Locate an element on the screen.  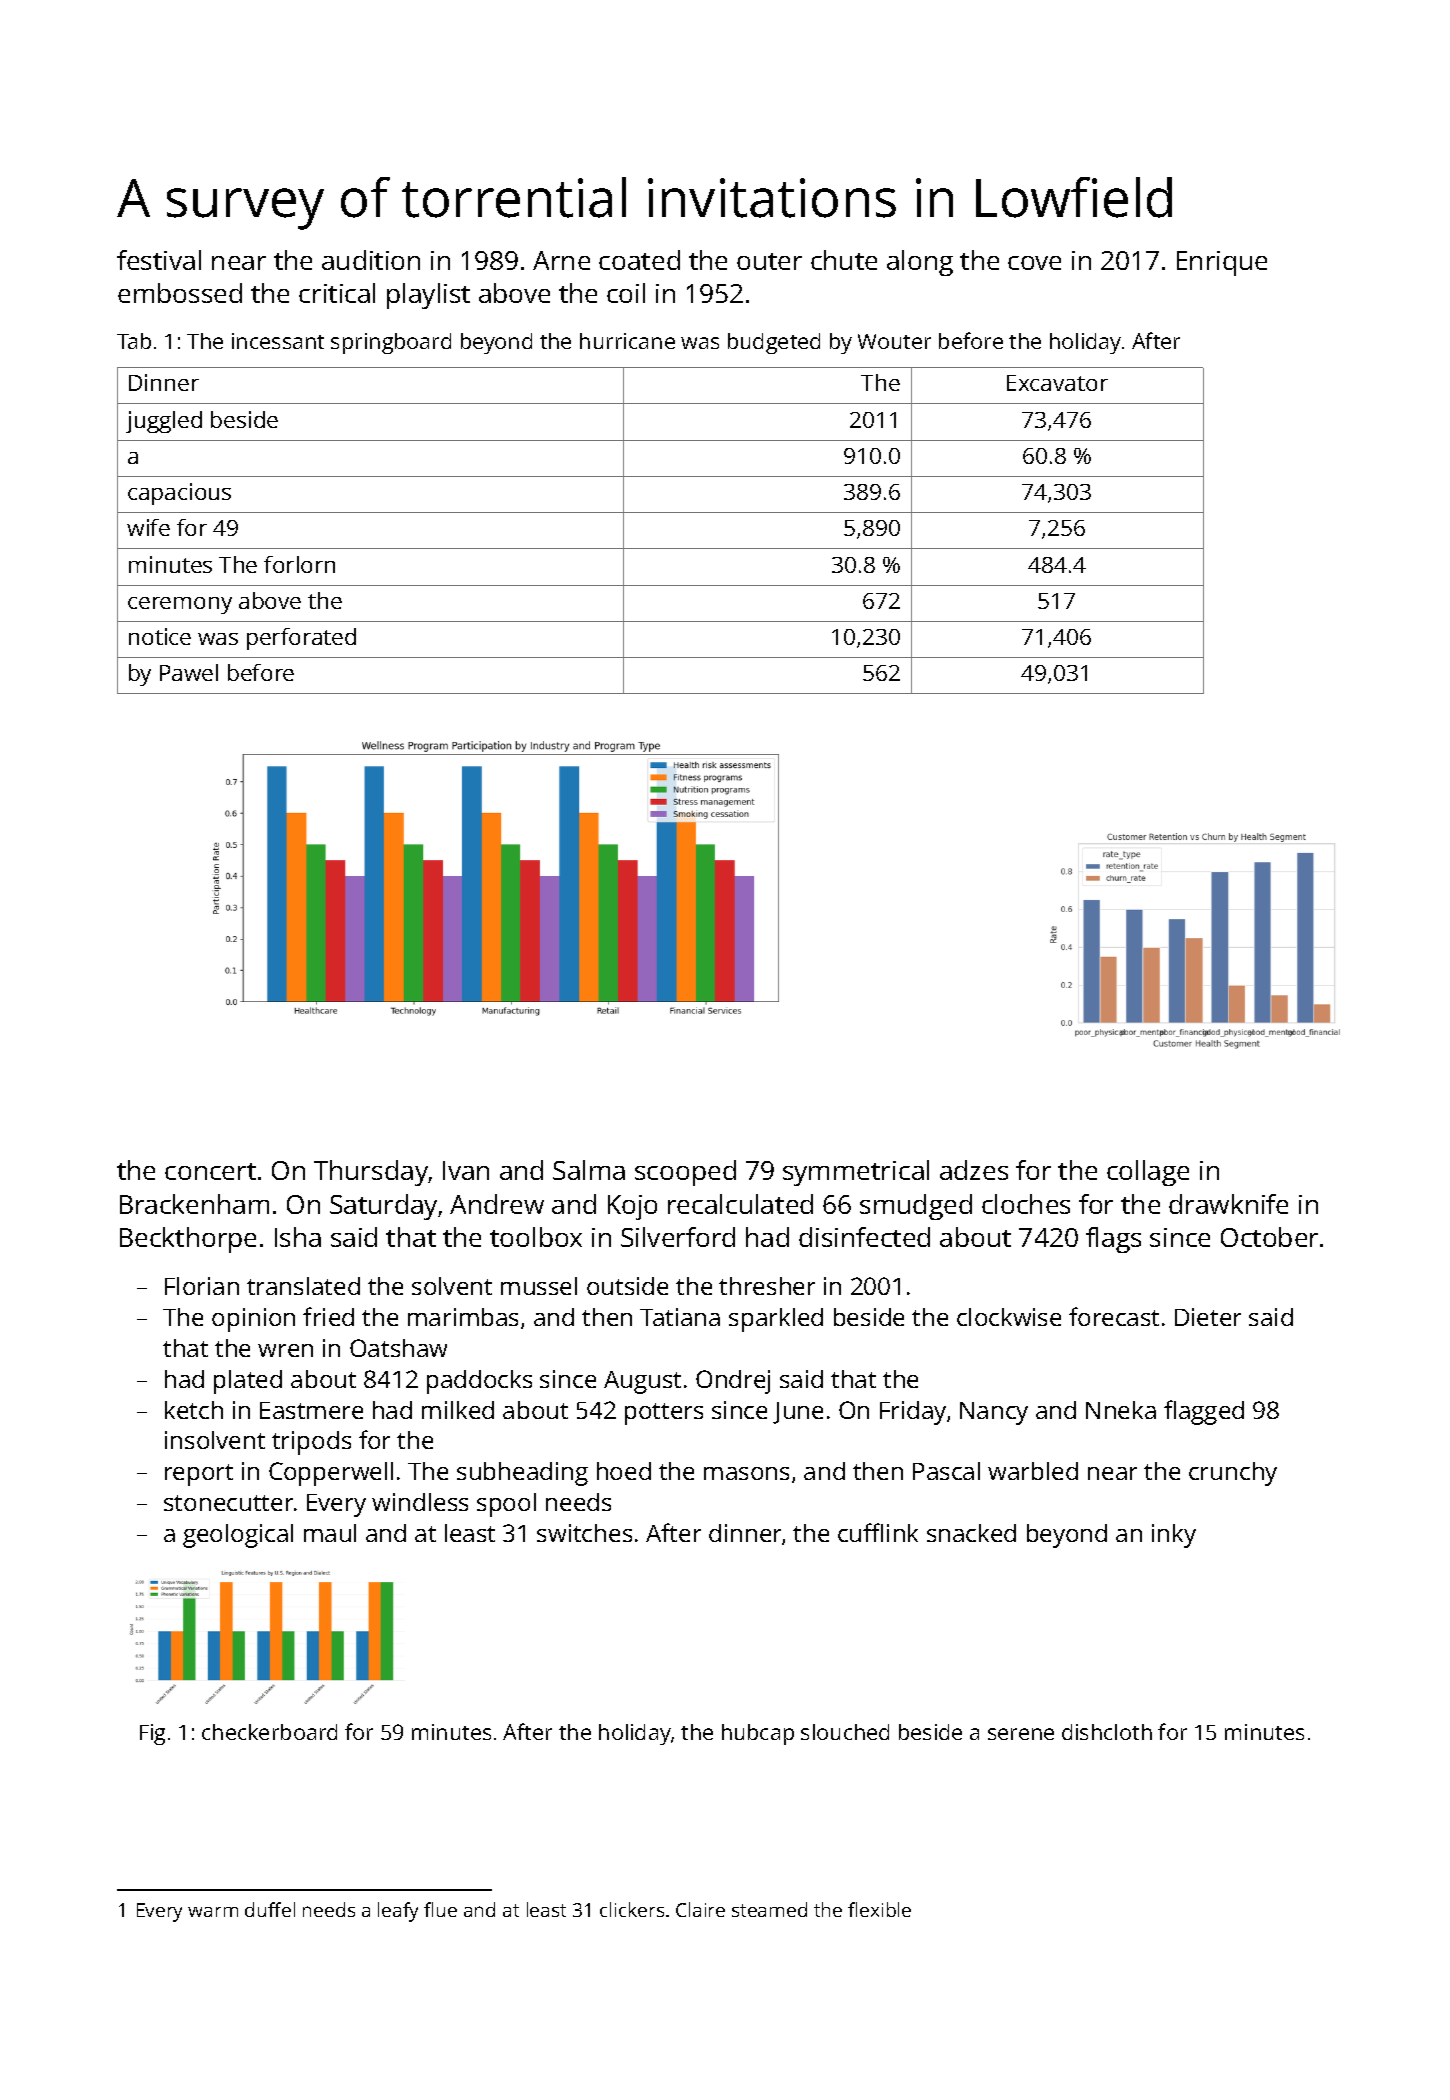
Enrique is located at coordinates (1222, 263).
